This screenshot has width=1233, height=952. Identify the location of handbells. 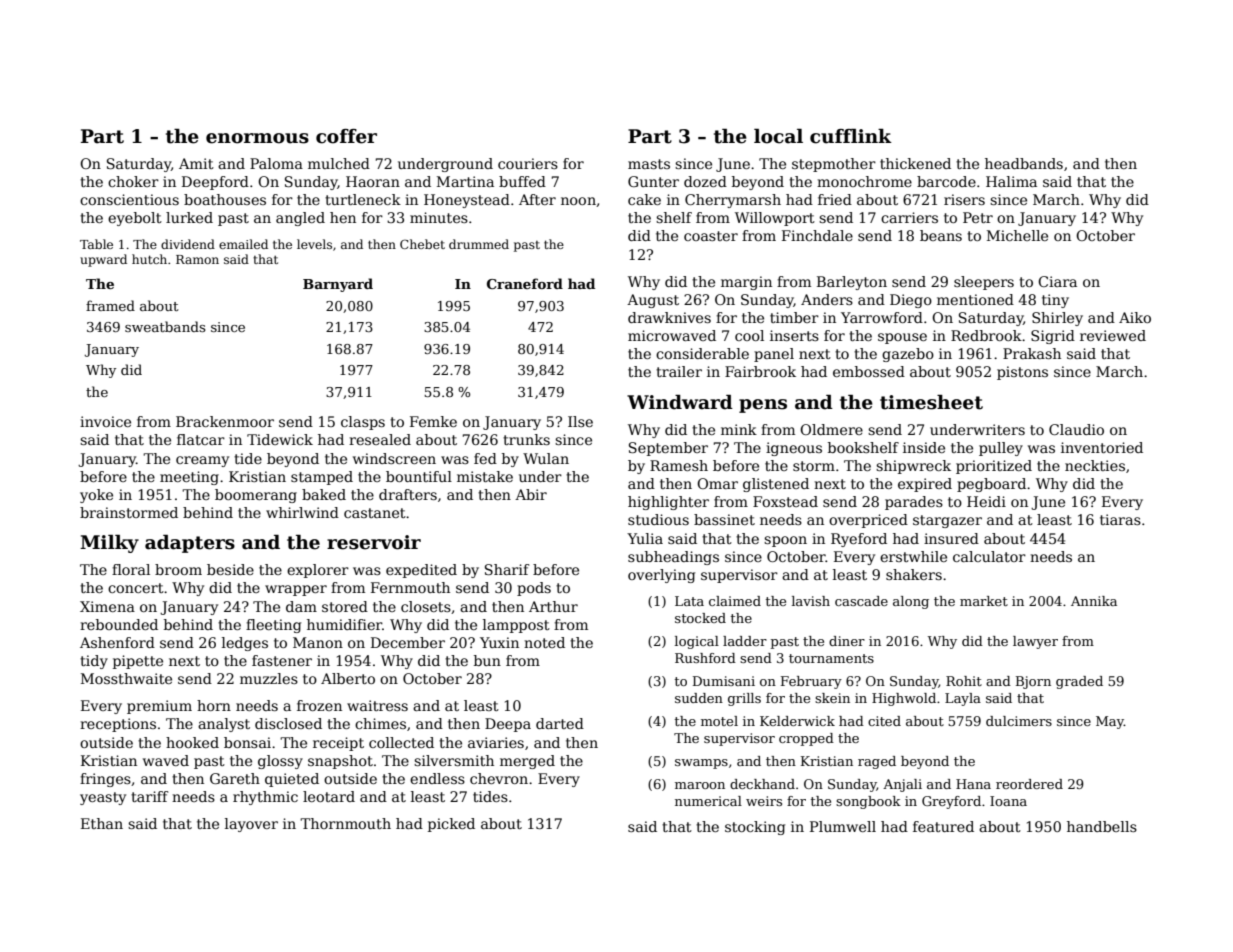
(1102, 826).
